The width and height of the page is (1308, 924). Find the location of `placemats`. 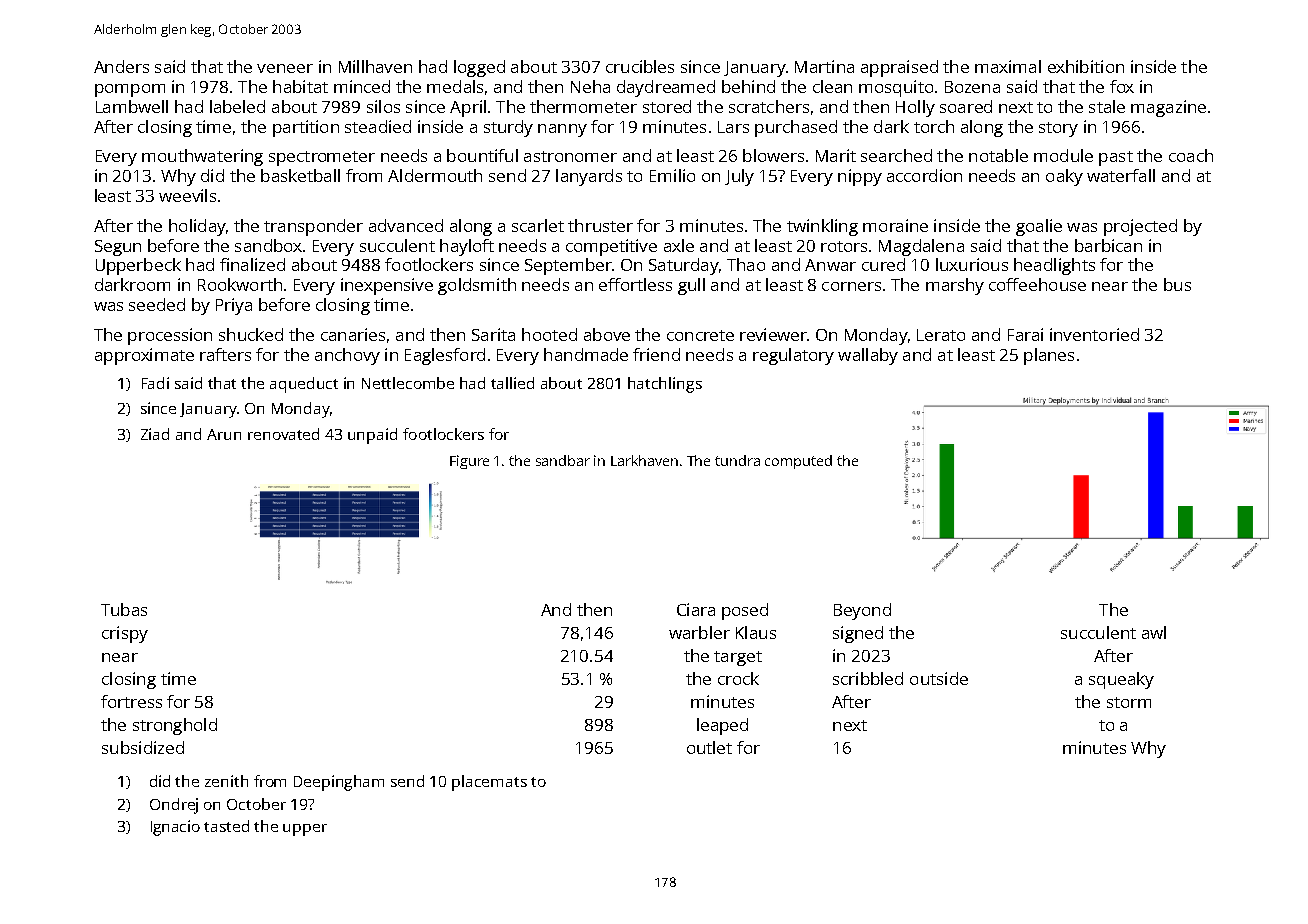

placemats is located at coordinates (489, 783).
